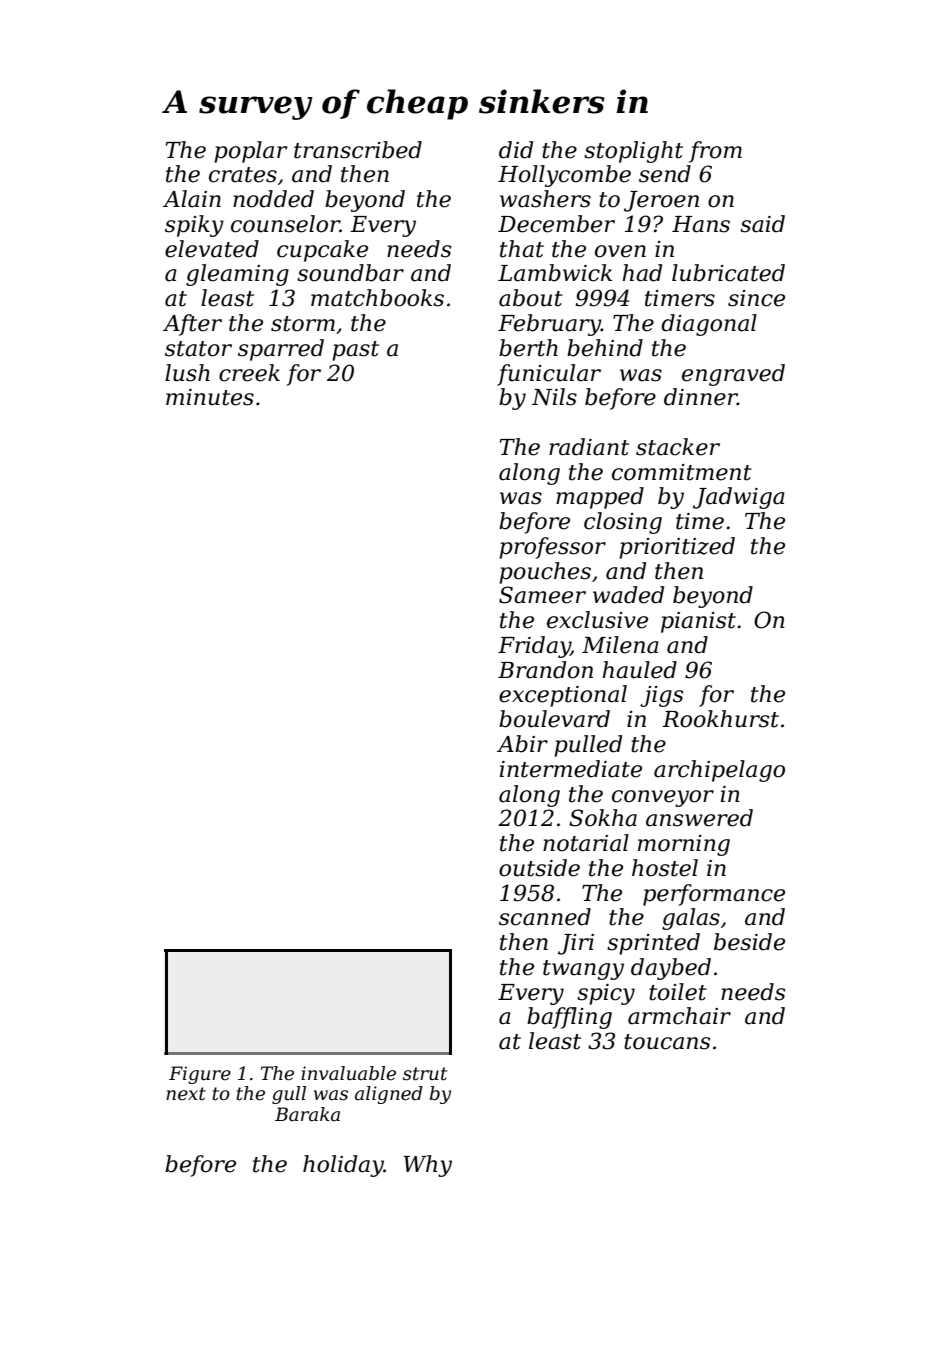 The width and height of the document is (951, 1350). I want to click on crates, so click(243, 175).
